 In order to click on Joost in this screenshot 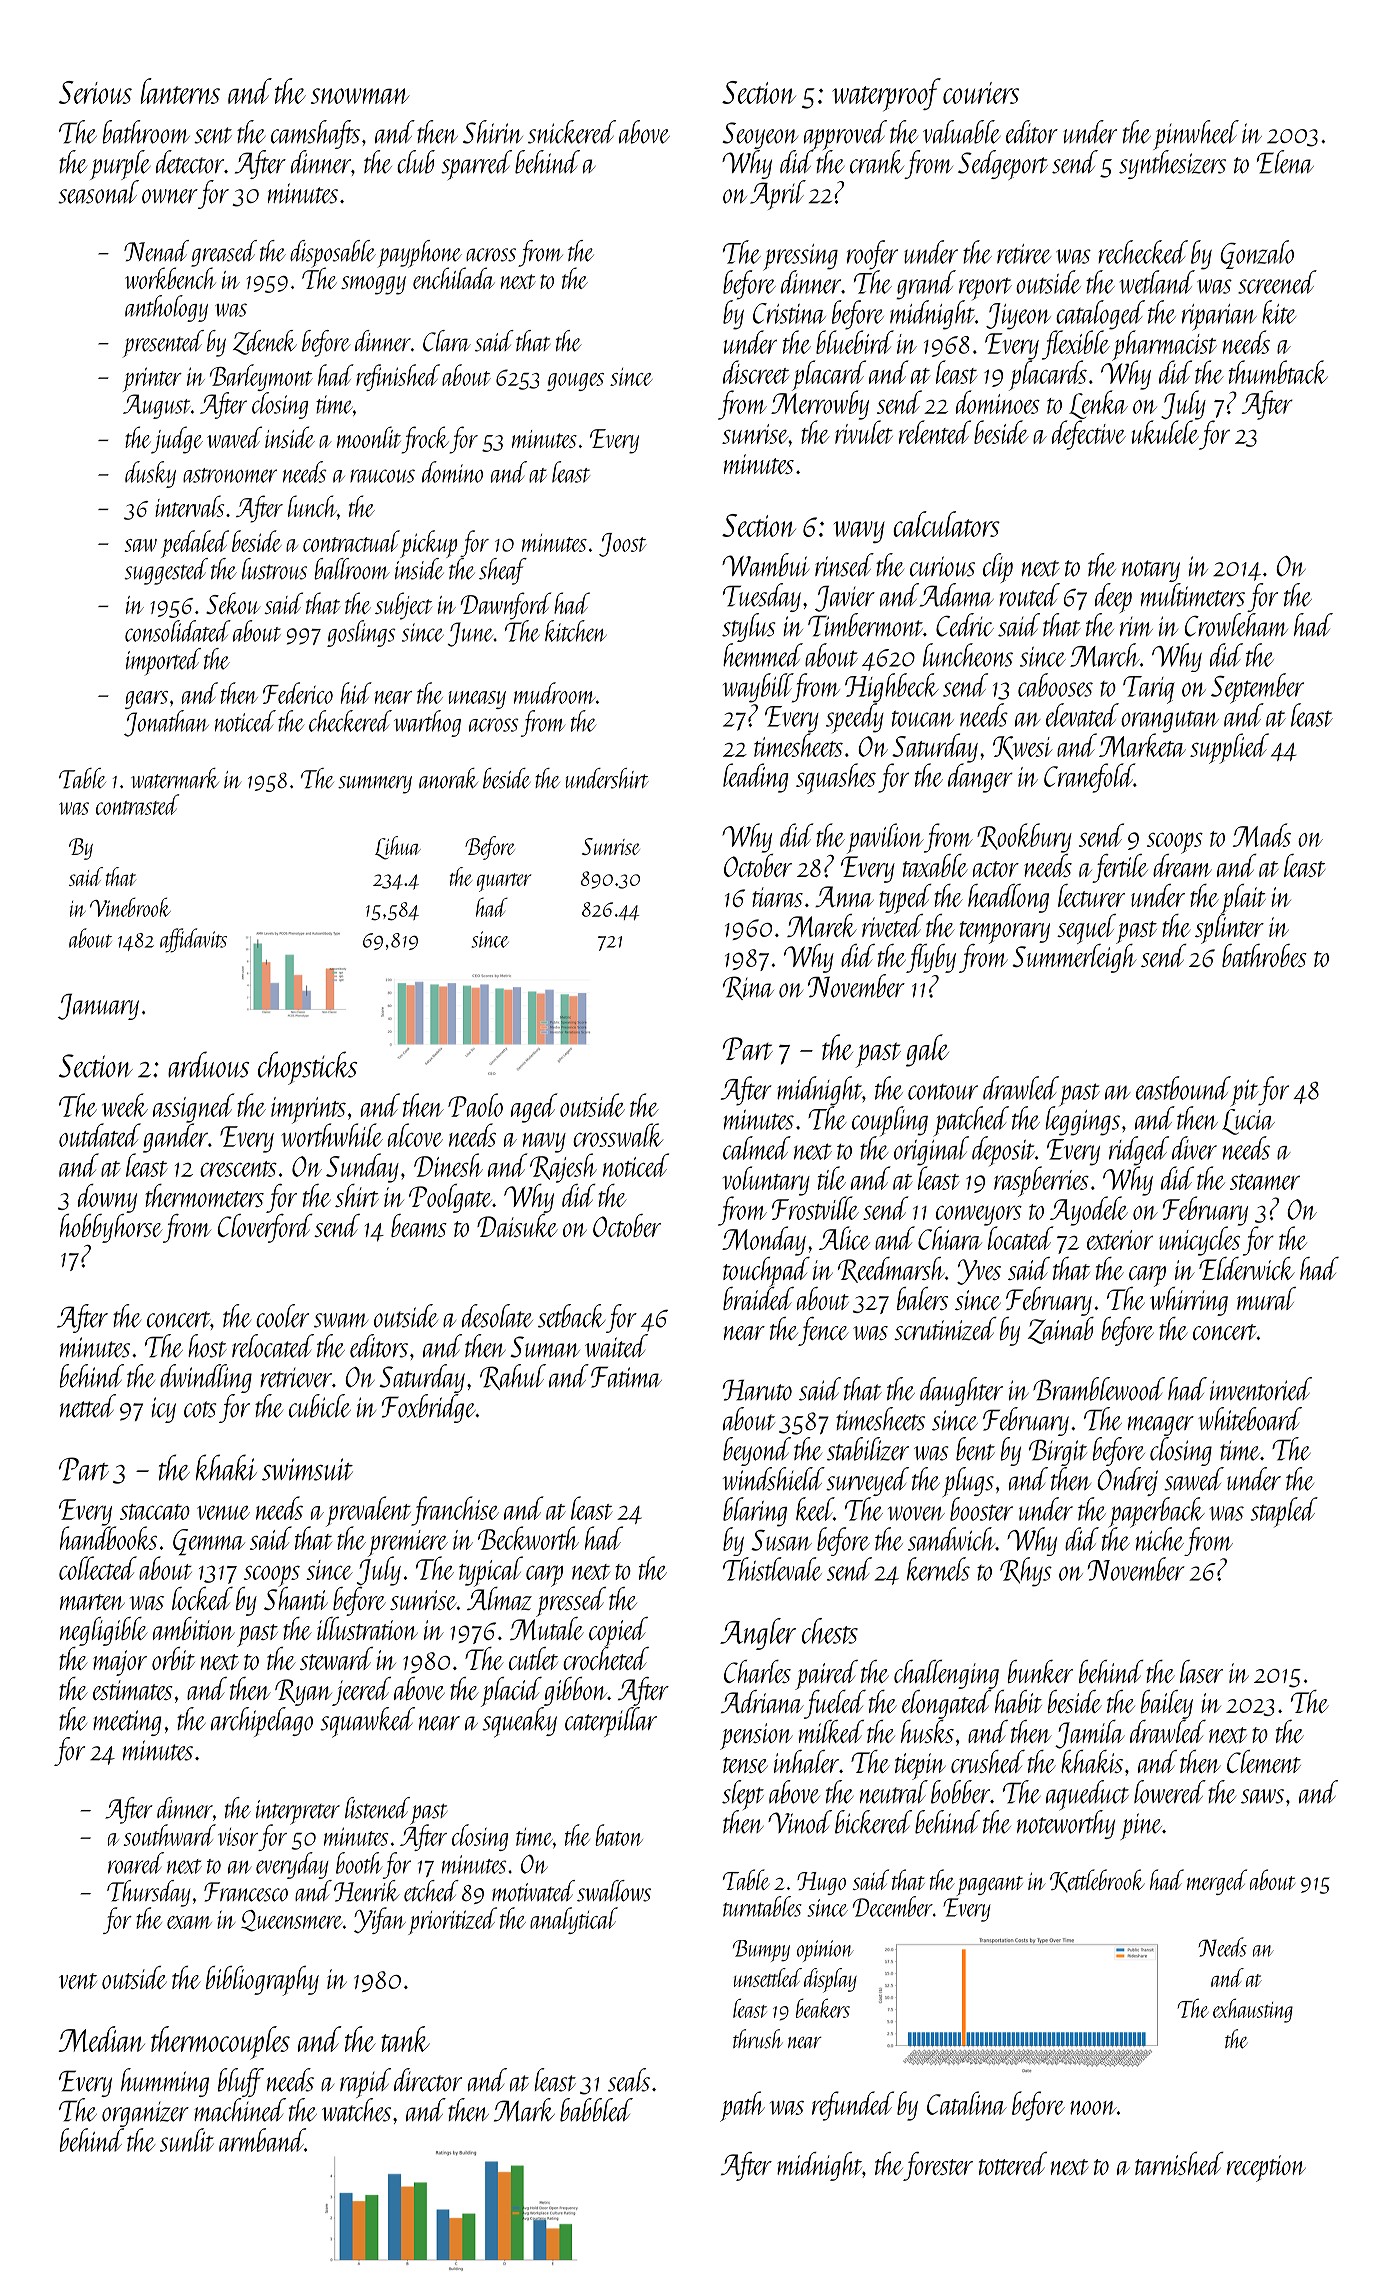, I will do `click(623, 545)`.
